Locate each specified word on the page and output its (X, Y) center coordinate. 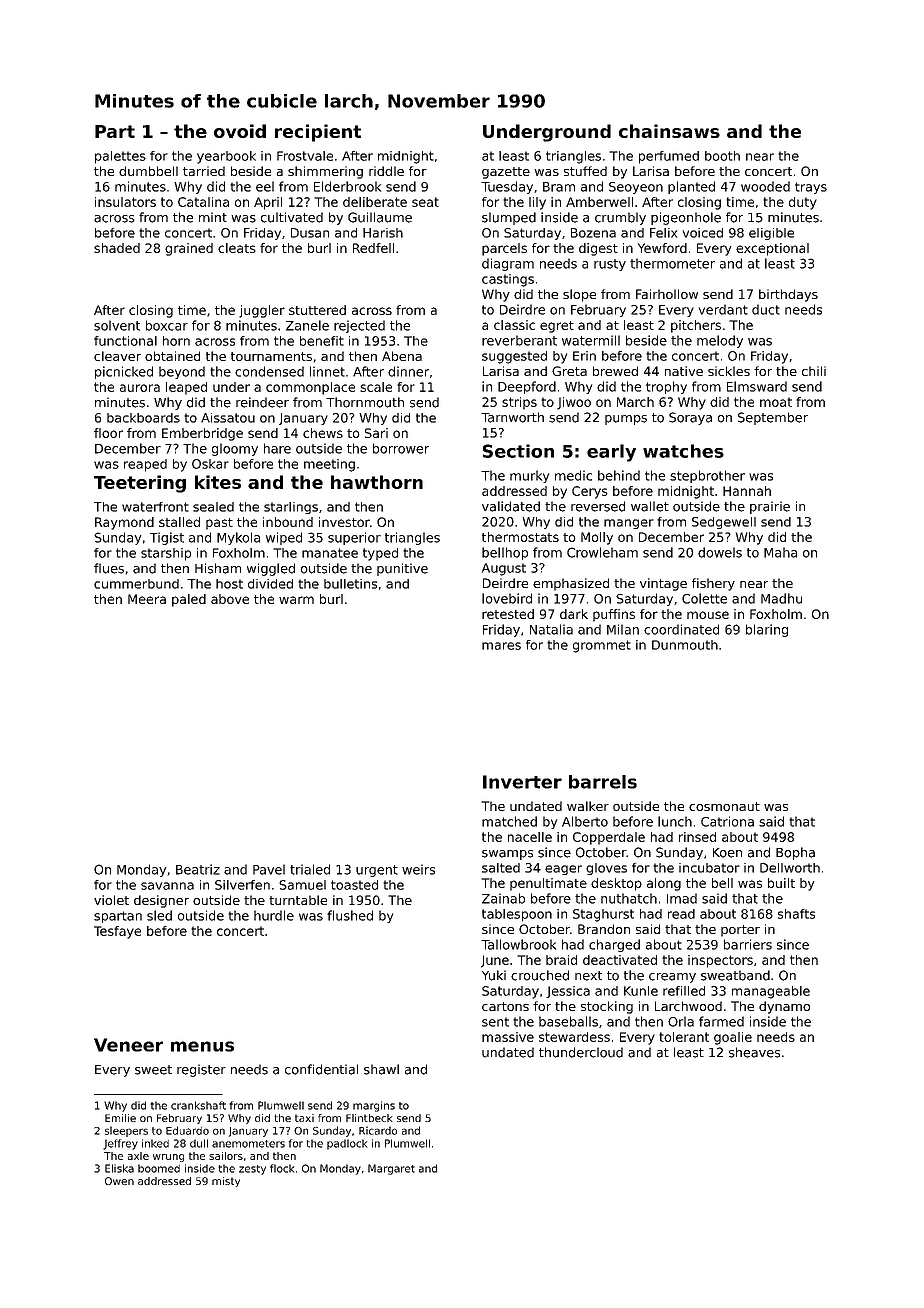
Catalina (203, 202)
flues (109, 568)
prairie (770, 507)
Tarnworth (512, 417)
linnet (327, 371)
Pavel (269, 869)
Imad (682, 898)
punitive (402, 569)
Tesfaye (117, 932)
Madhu (781, 598)
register (201, 1070)
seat (425, 202)
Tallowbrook (518, 944)
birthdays (788, 295)
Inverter (522, 782)
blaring (767, 630)
